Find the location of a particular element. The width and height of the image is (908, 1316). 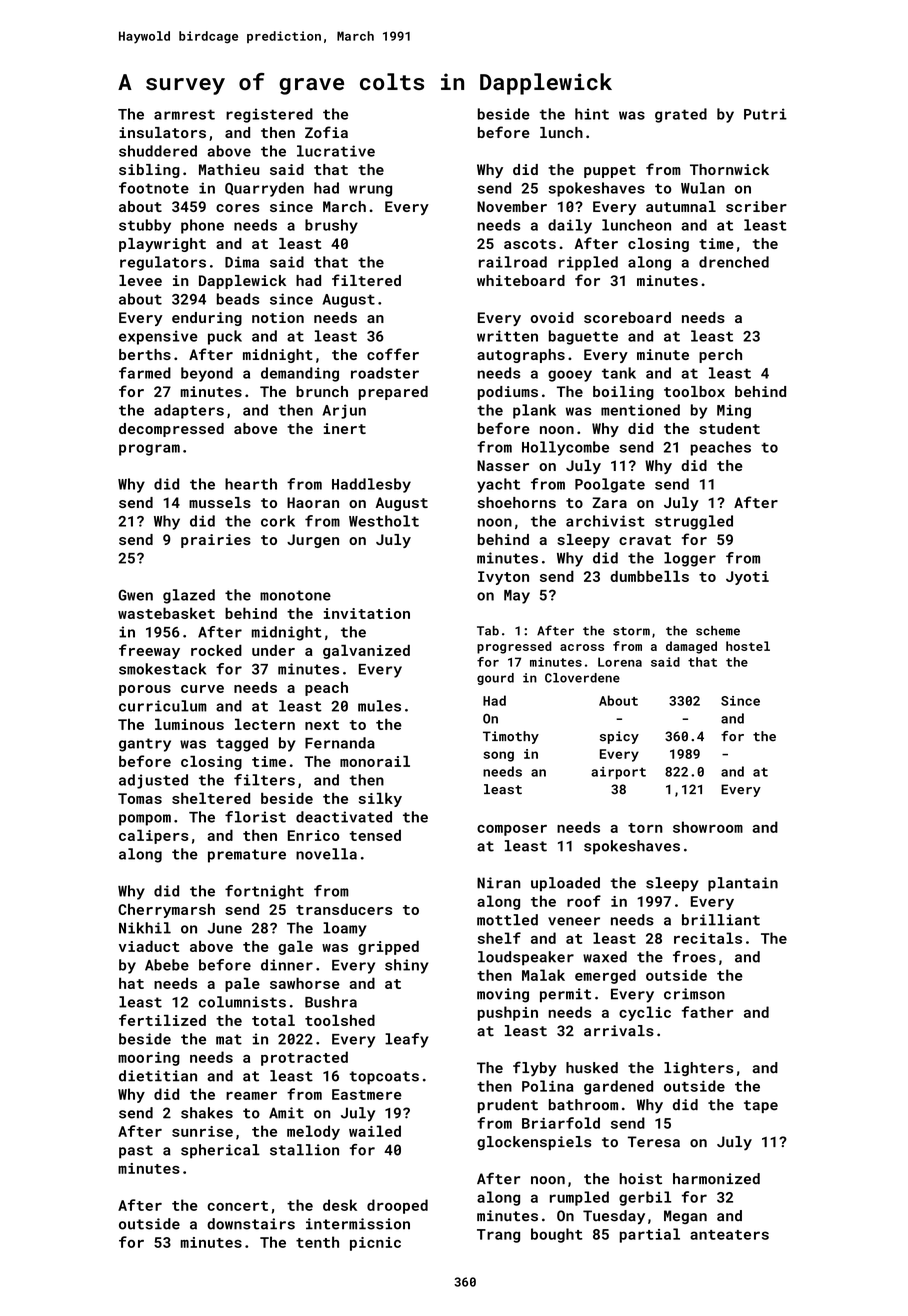

ovoid is located at coordinates (552, 317).
